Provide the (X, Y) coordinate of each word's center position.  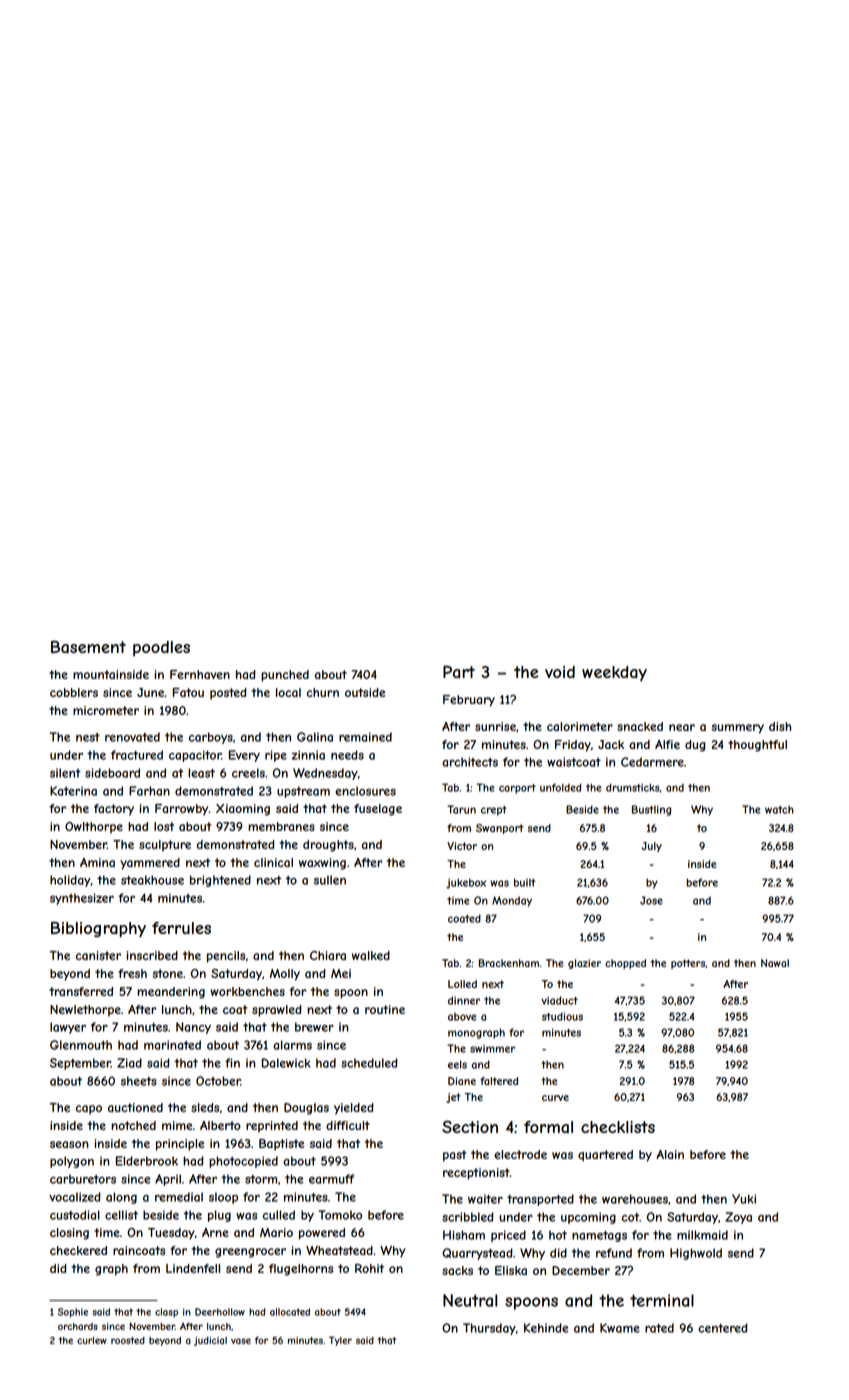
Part (459, 671)
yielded (354, 1109)
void (560, 672)
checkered (78, 1250)
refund (614, 1253)
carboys (211, 738)
